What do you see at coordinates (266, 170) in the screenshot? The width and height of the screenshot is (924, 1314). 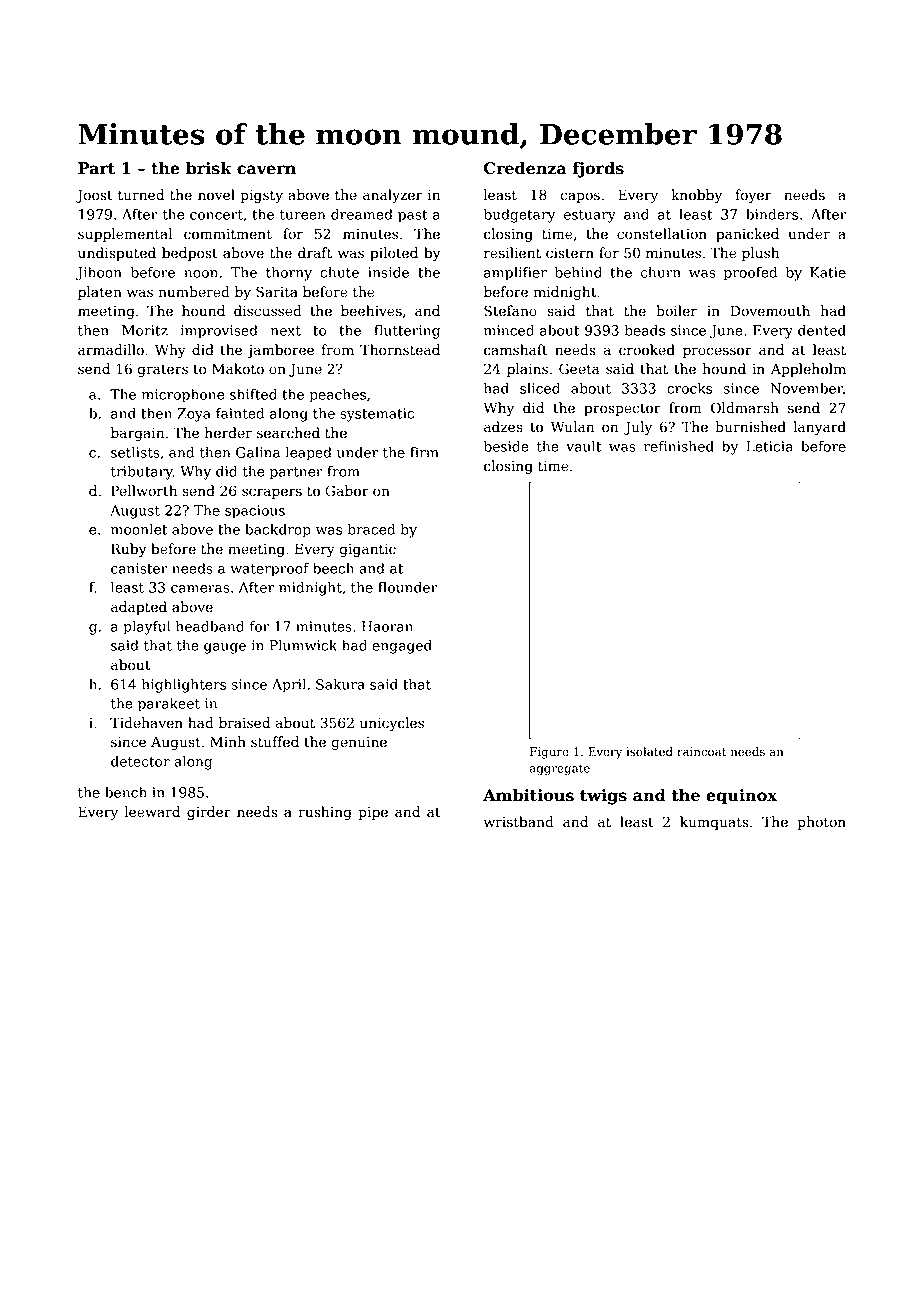 I see `cavern` at bounding box center [266, 170].
